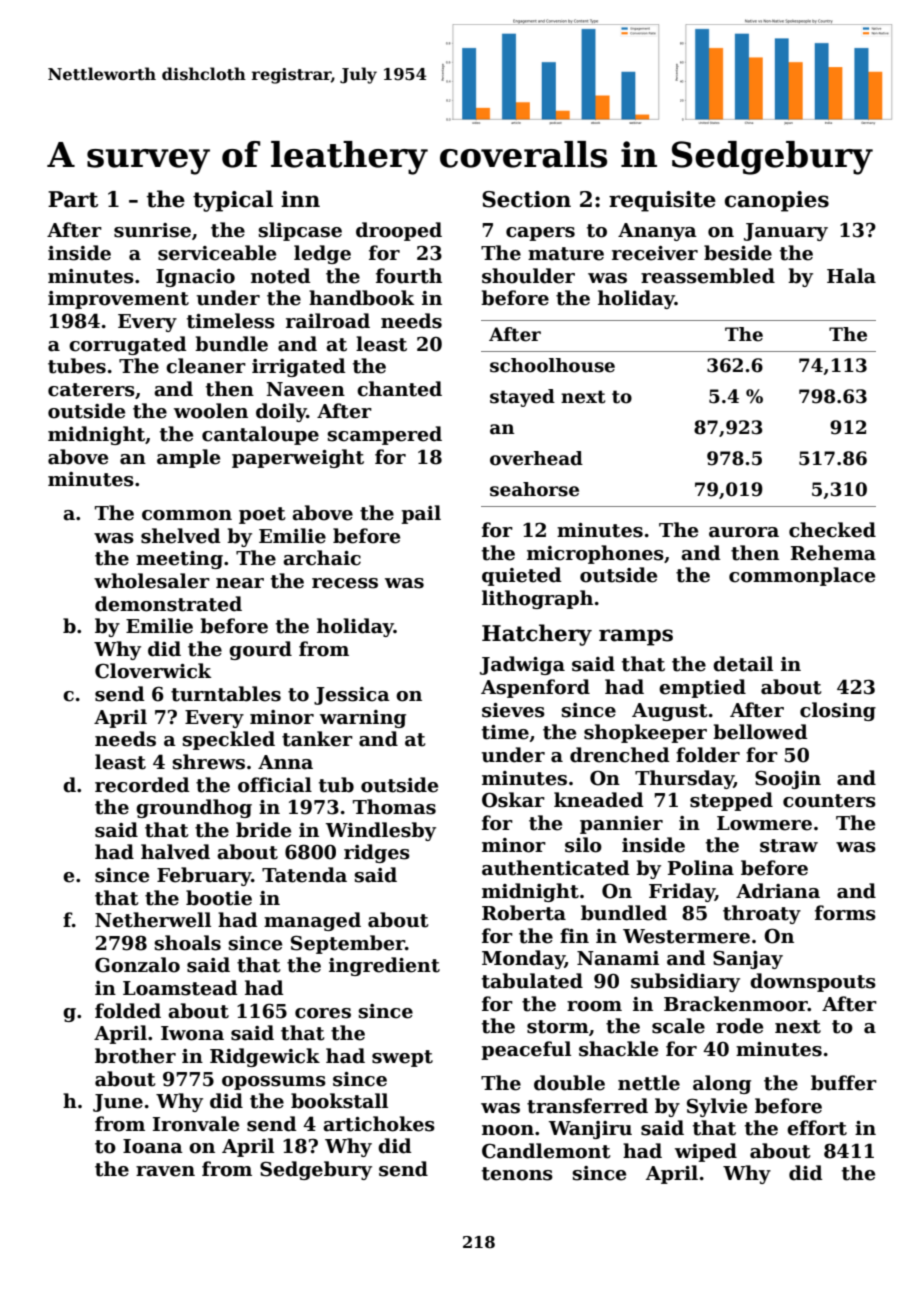 This screenshot has height=1314, width=924. Describe the element at coordinates (522, 576) in the screenshot. I see `quieted` at that location.
